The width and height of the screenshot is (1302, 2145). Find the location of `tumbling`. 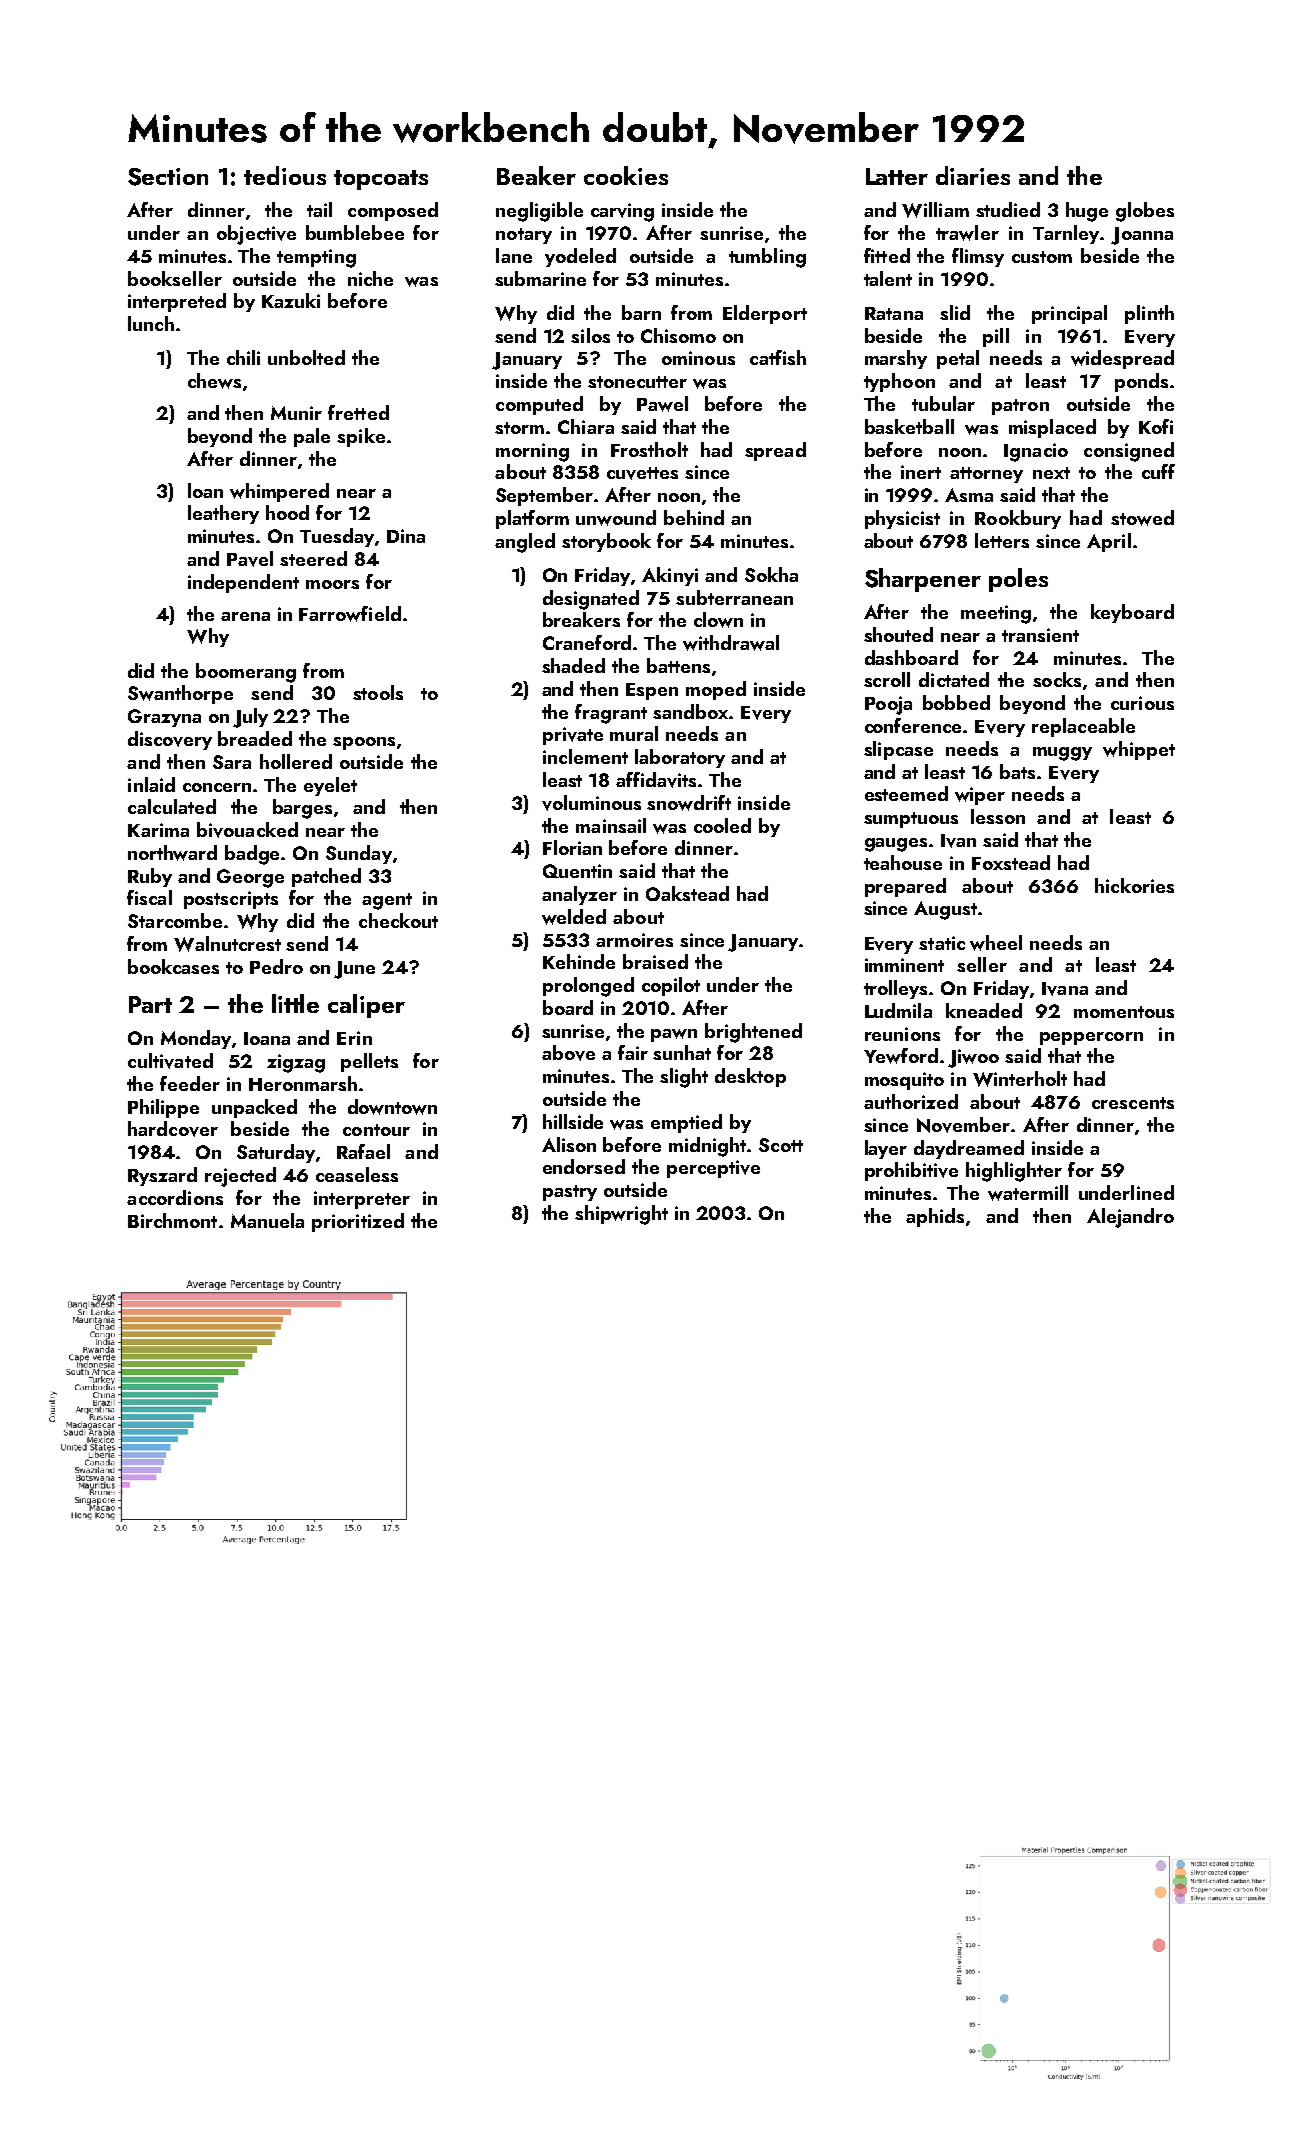

tumbling is located at coordinates (767, 258).
